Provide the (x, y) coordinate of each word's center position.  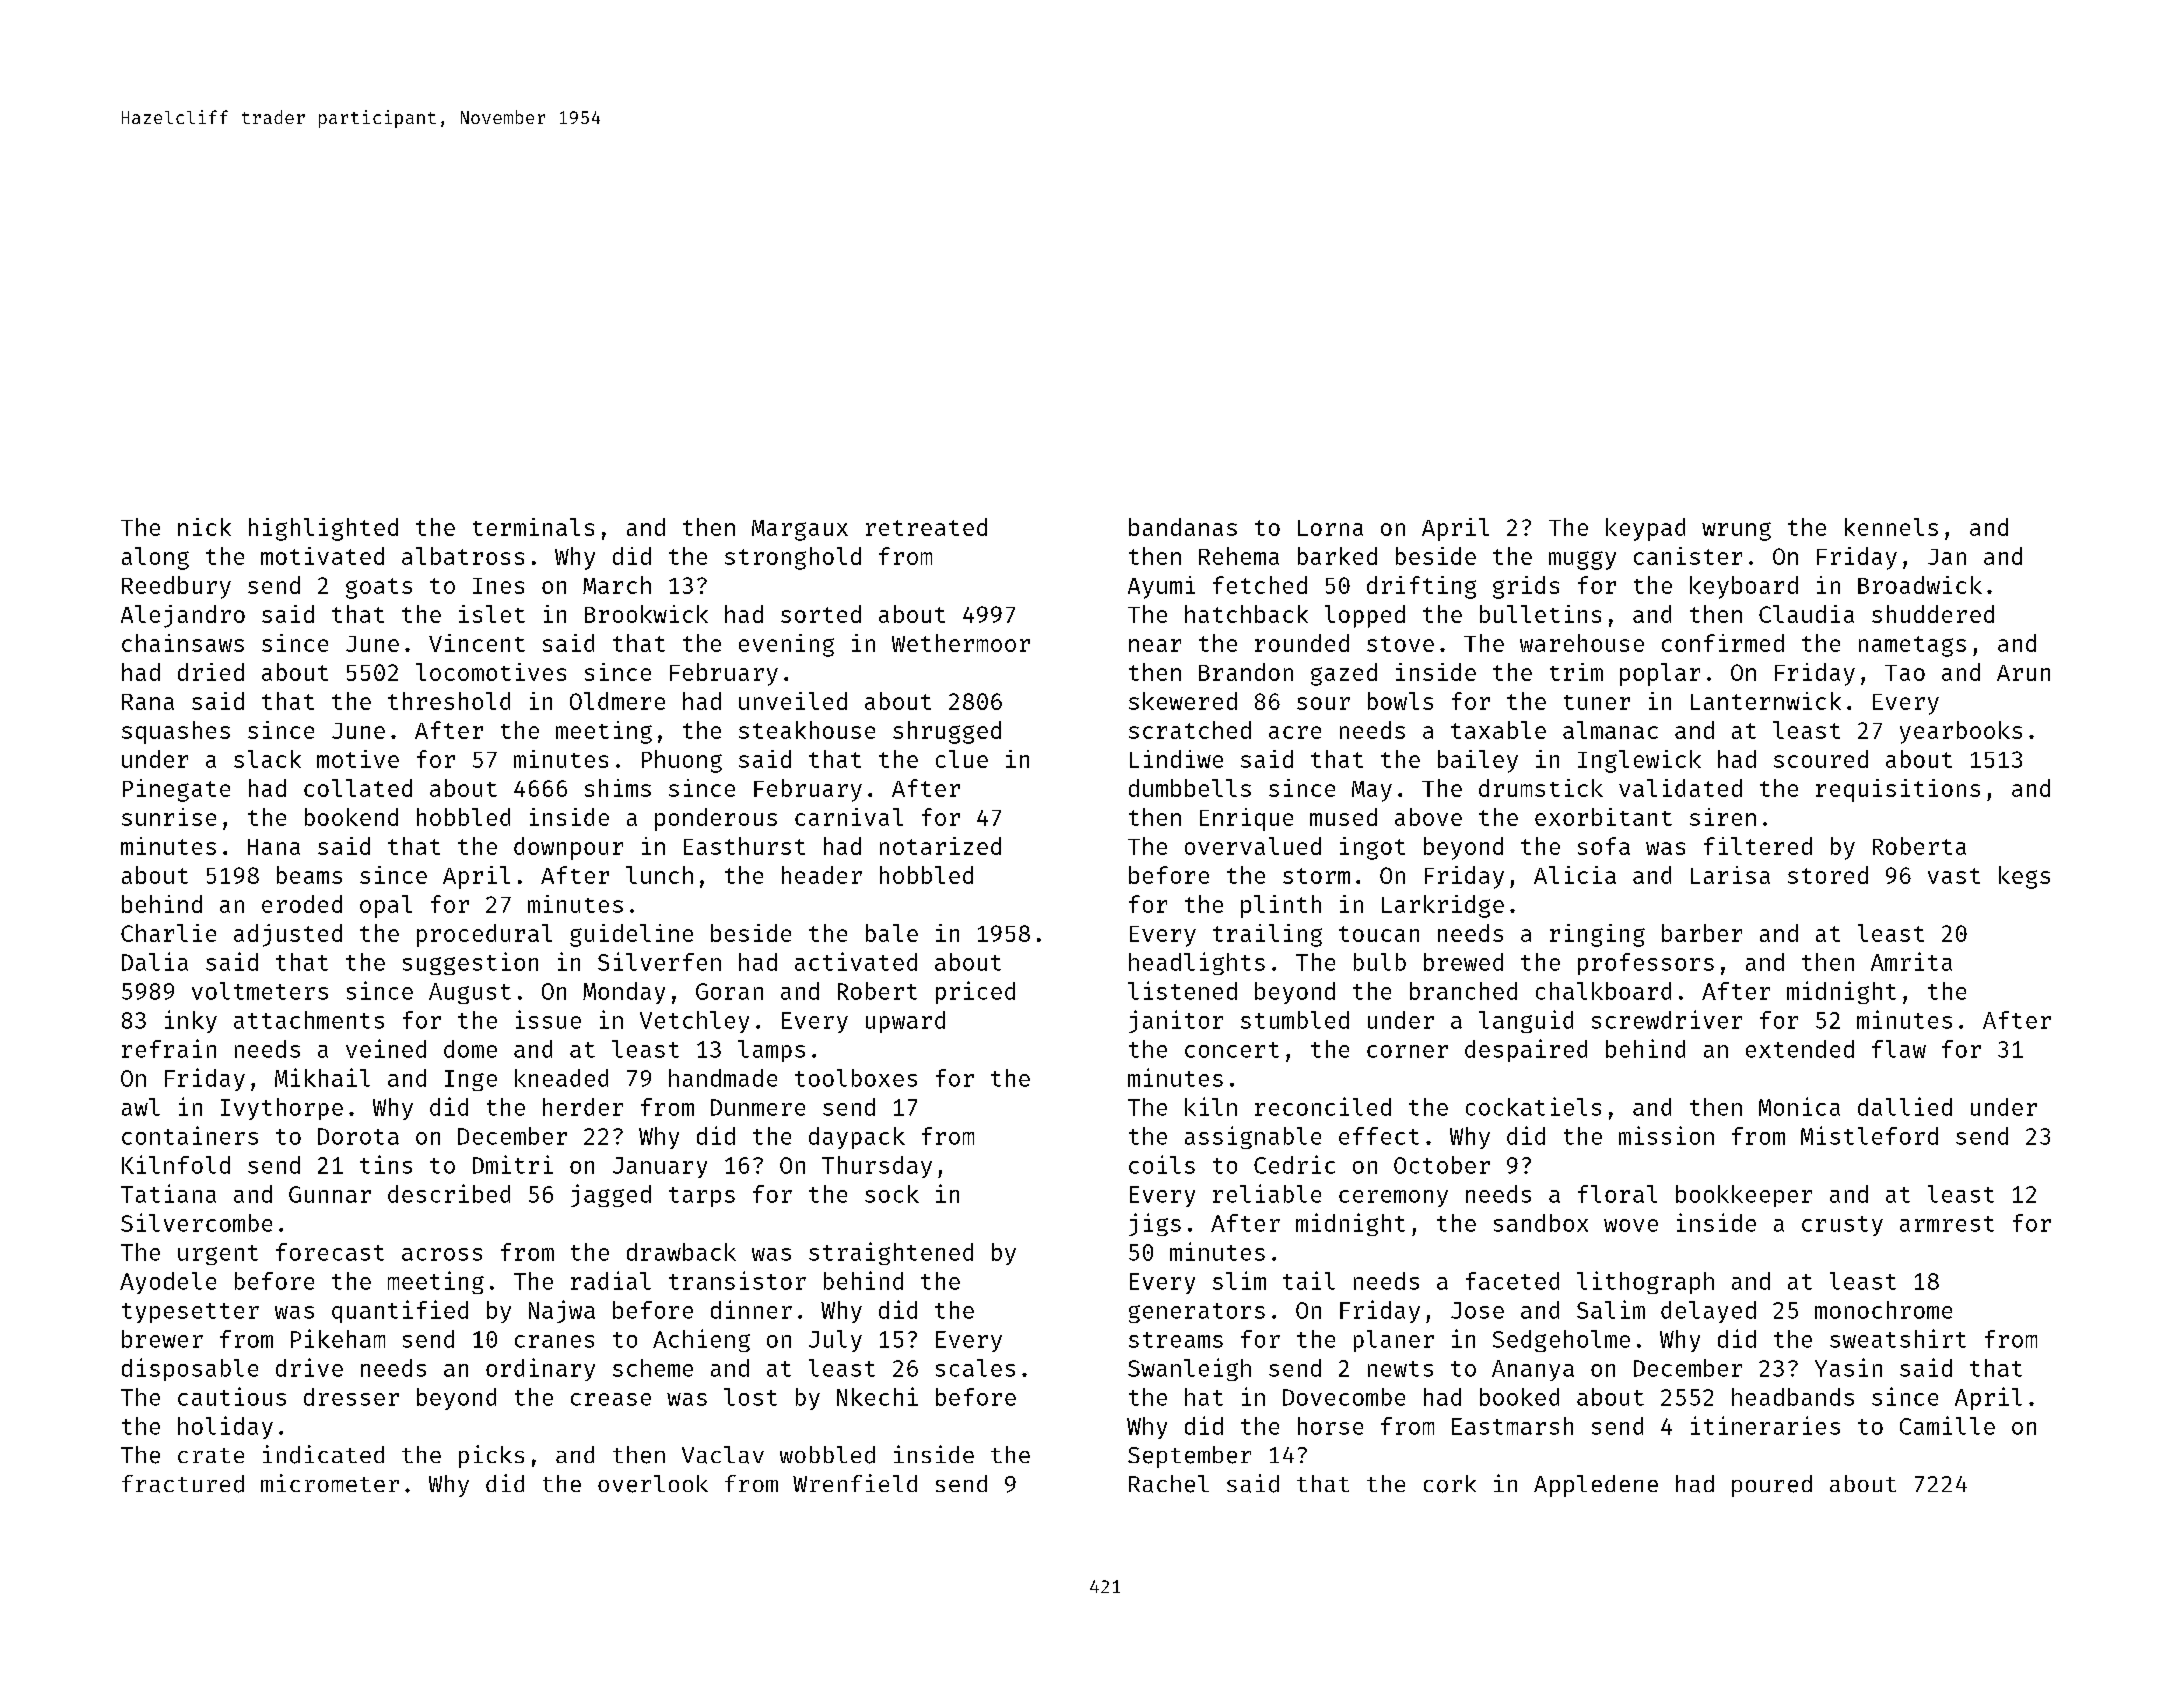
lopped (1365, 616)
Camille (1947, 1425)
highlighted (323, 529)
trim (1576, 672)
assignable (1253, 1137)
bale (892, 933)
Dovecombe (1344, 1397)
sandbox (1541, 1223)
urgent (218, 1255)
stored (1828, 875)
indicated (323, 1454)
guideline (631, 935)
